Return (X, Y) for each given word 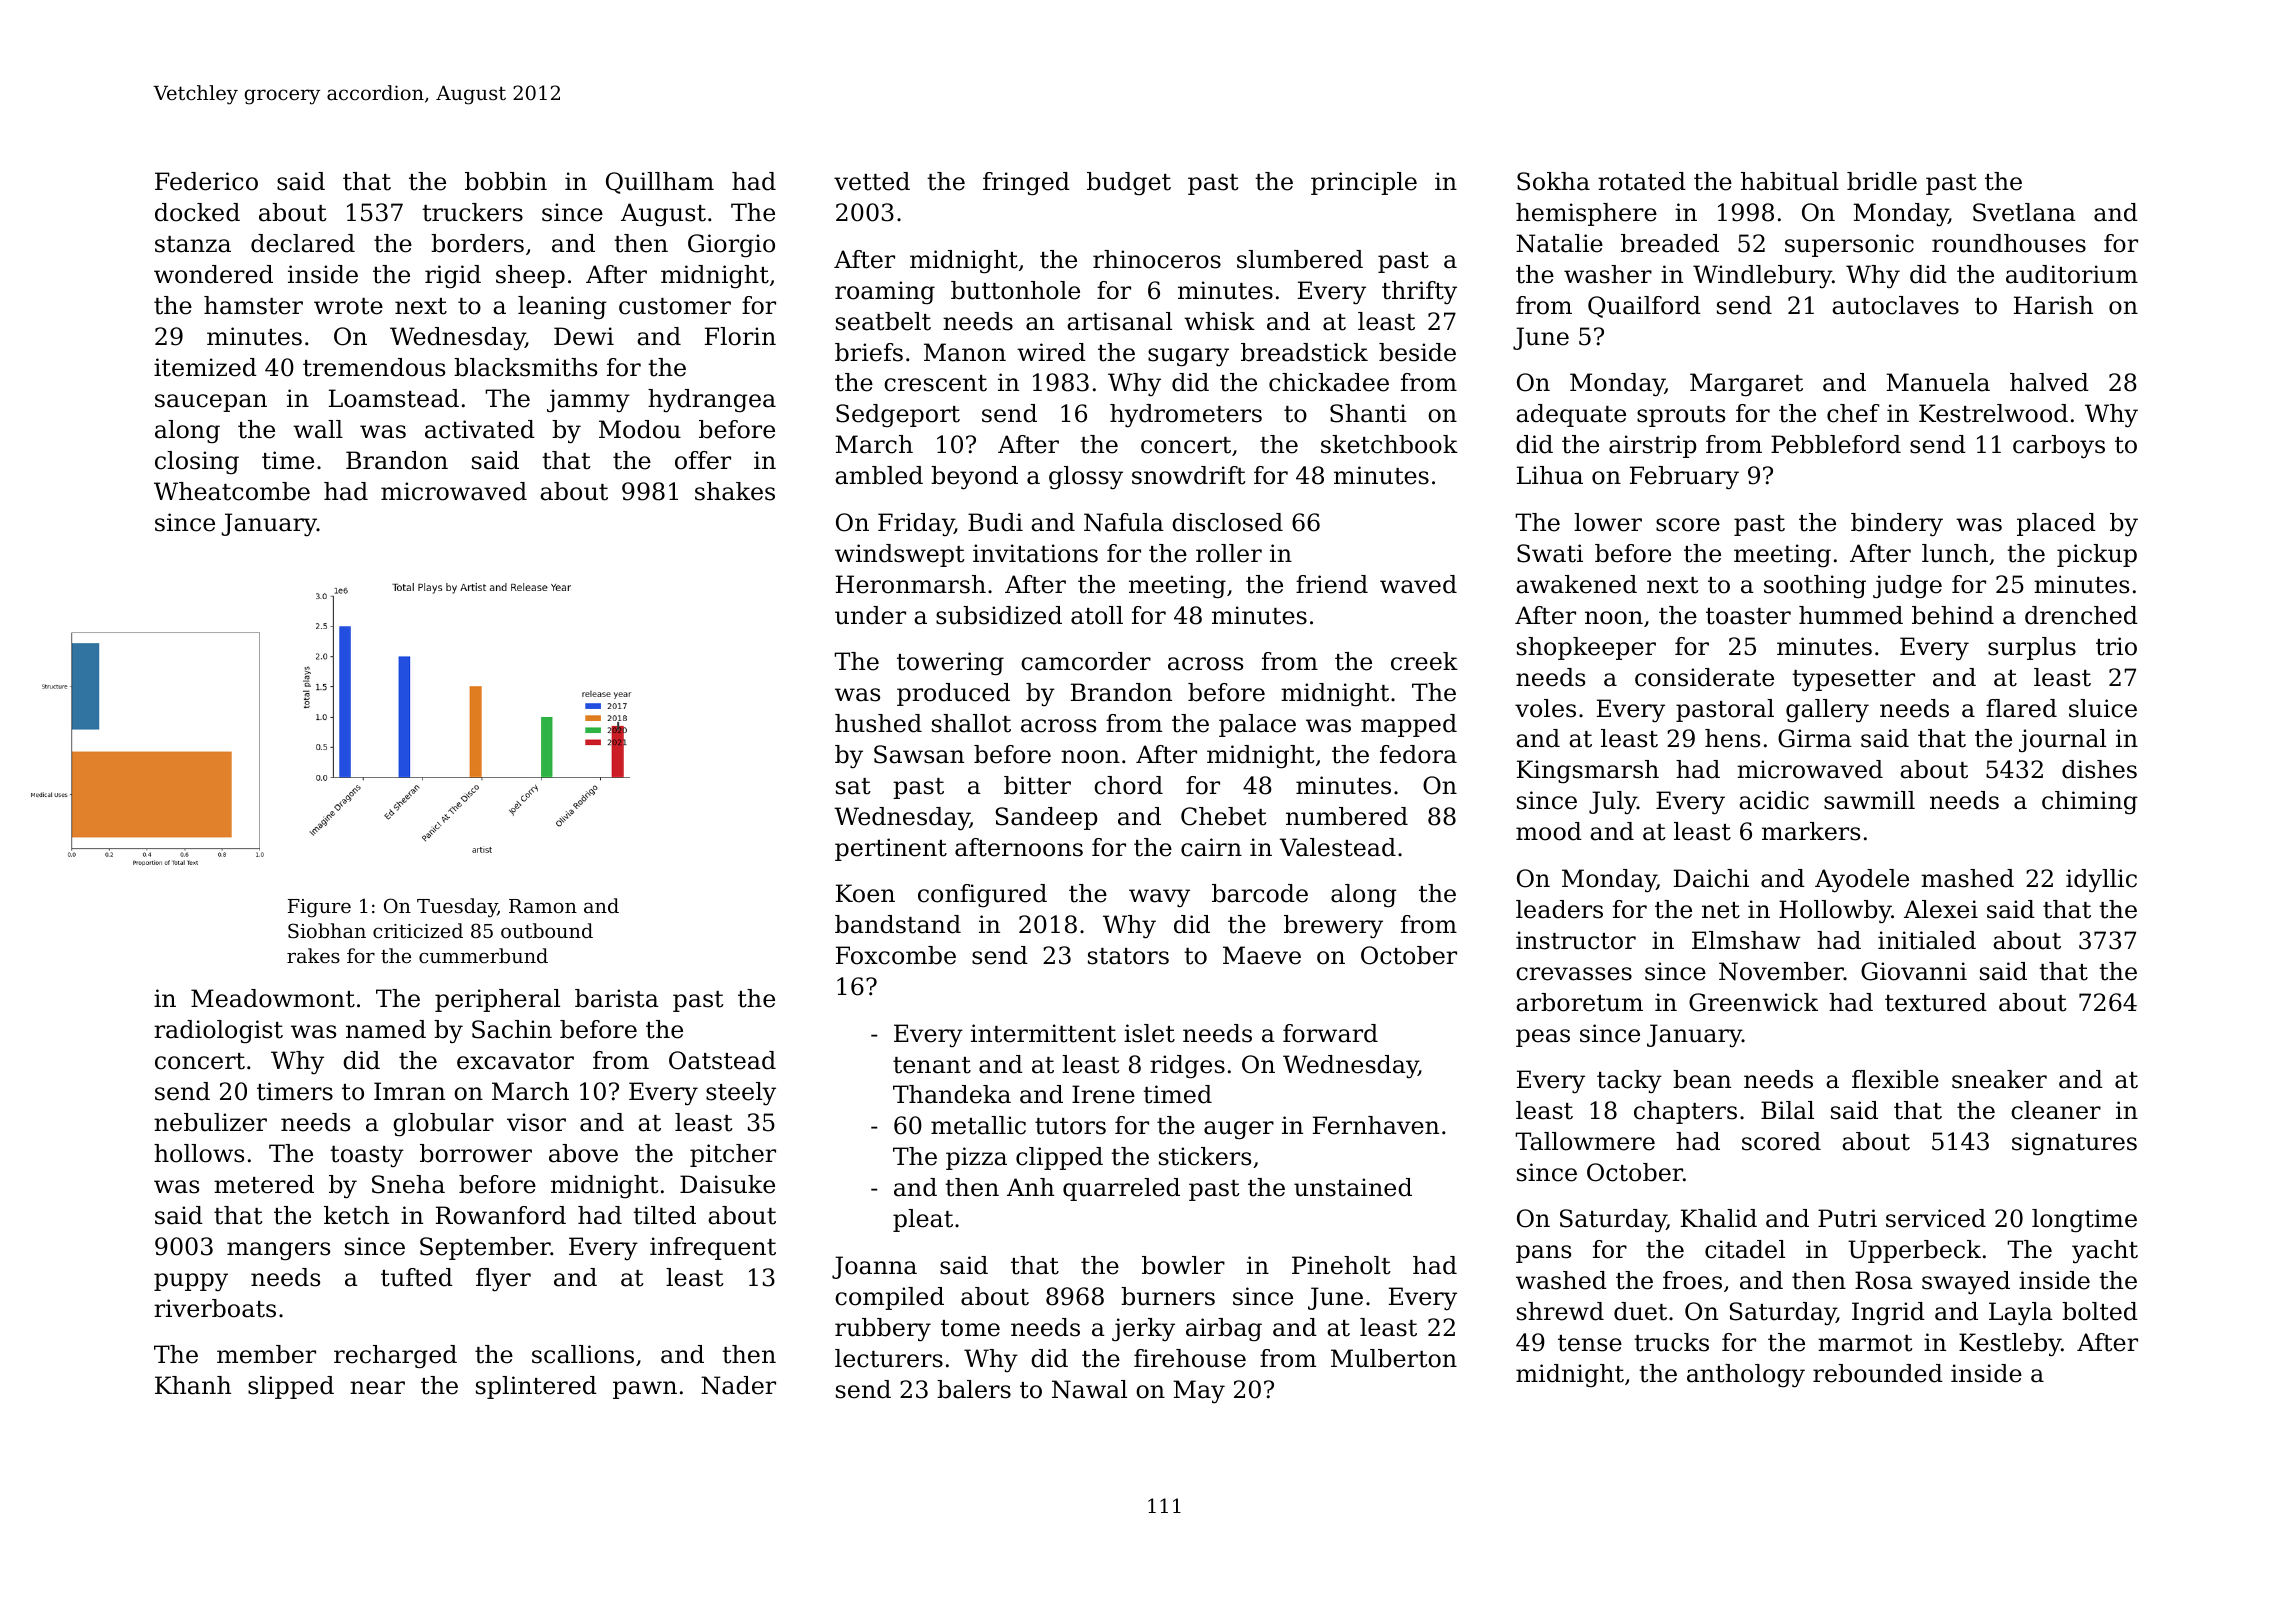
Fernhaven (1376, 1125)
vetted (872, 181)
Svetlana (2024, 212)
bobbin (506, 181)
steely (741, 1094)
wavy (1159, 898)
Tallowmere (1585, 1141)
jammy (588, 400)
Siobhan (327, 931)
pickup (2097, 555)
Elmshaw (1746, 940)
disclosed (1227, 522)
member (266, 1354)
